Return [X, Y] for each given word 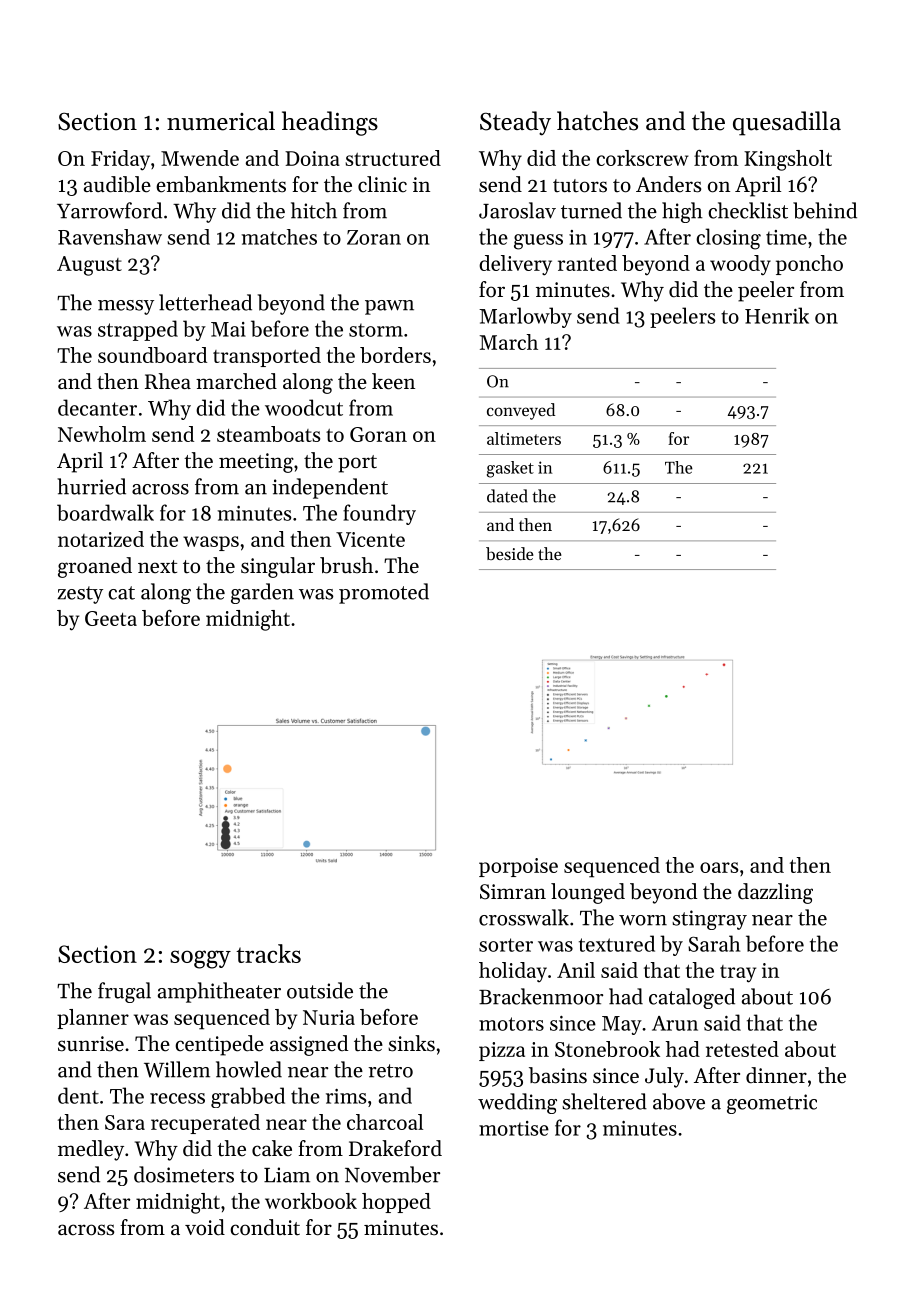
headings [330, 123]
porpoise [518, 867]
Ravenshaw [110, 237]
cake [272, 1148]
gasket [510, 469]
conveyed [521, 411]
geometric [772, 1104]
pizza [502, 1051]
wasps [211, 543]
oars [719, 867]
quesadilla [787, 123]
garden [262, 593]
